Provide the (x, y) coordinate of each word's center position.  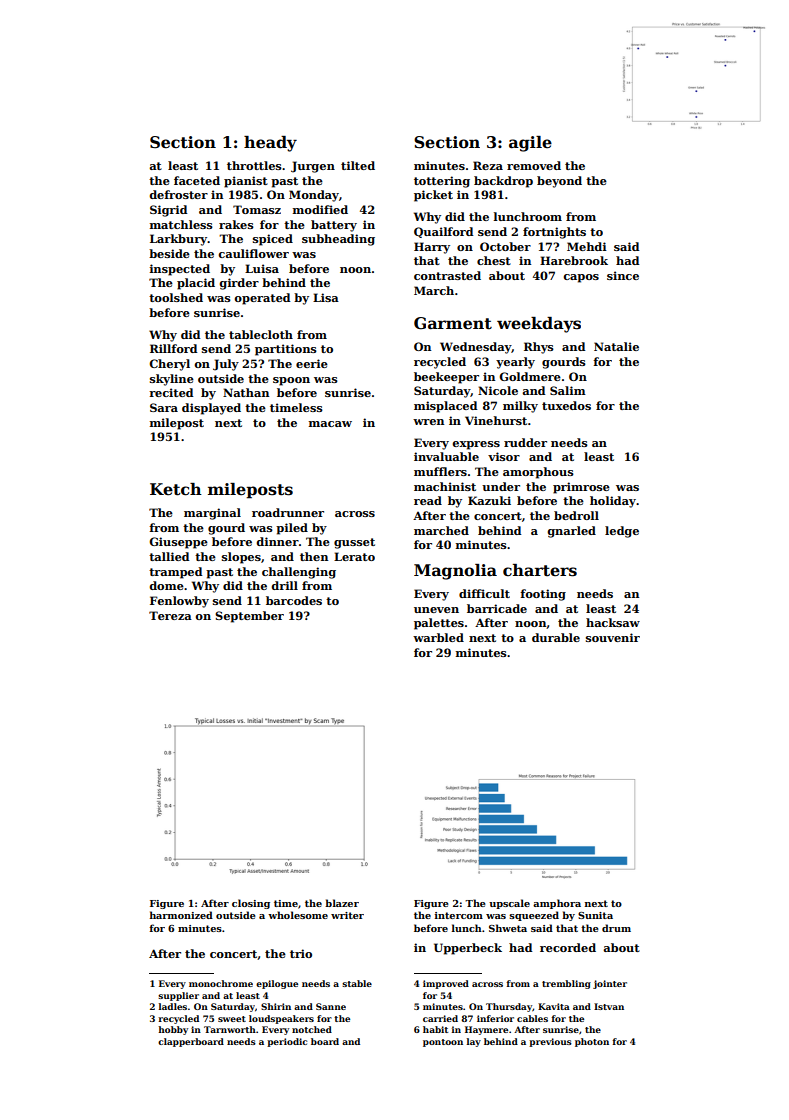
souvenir (613, 637)
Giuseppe (178, 543)
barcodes (294, 600)
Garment (453, 323)
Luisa (262, 268)
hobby (173, 1030)
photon (592, 1042)
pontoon (443, 1043)
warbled (438, 637)
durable (556, 637)
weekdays (539, 325)
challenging (299, 573)
